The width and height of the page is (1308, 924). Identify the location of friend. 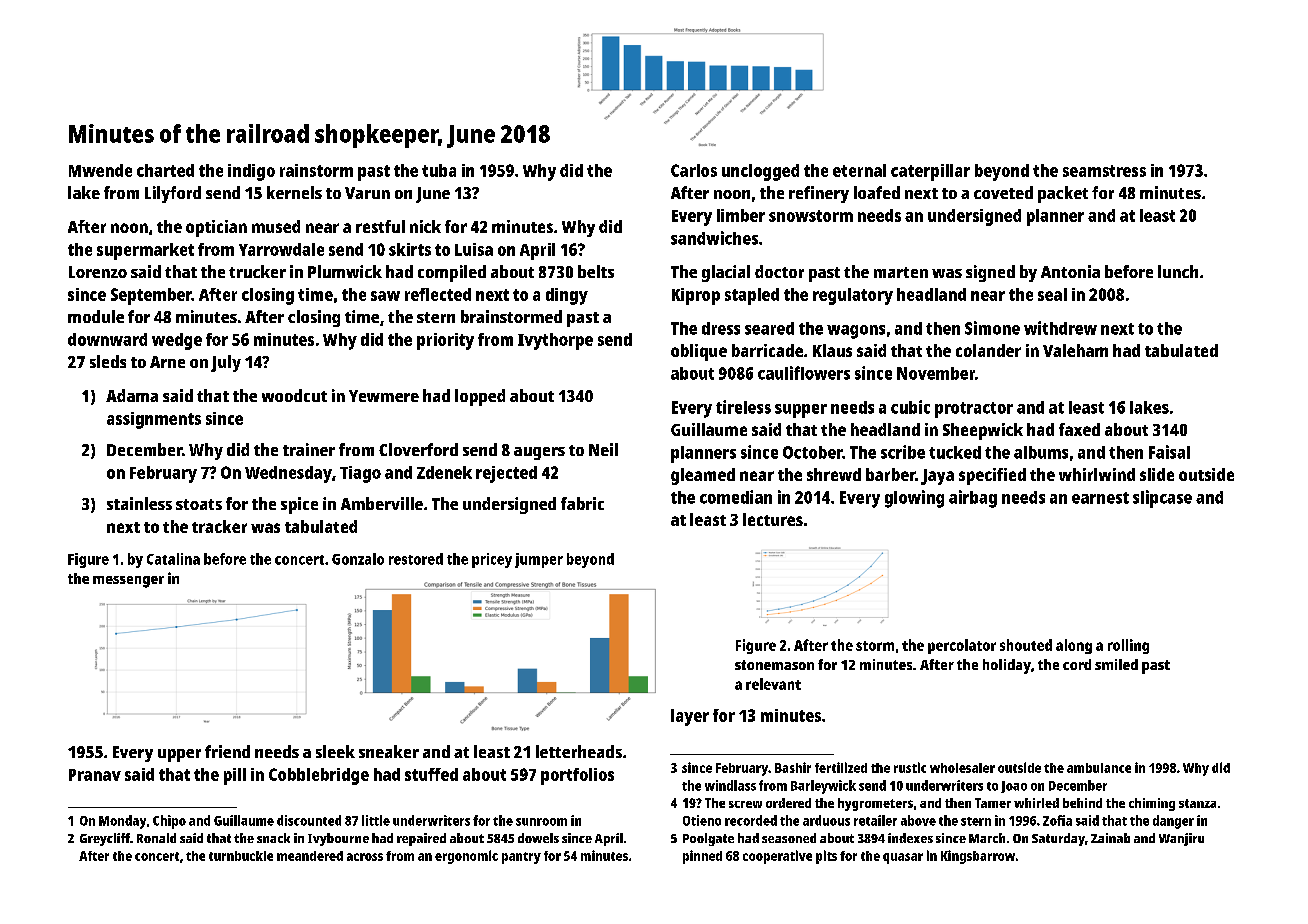
(227, 751).
